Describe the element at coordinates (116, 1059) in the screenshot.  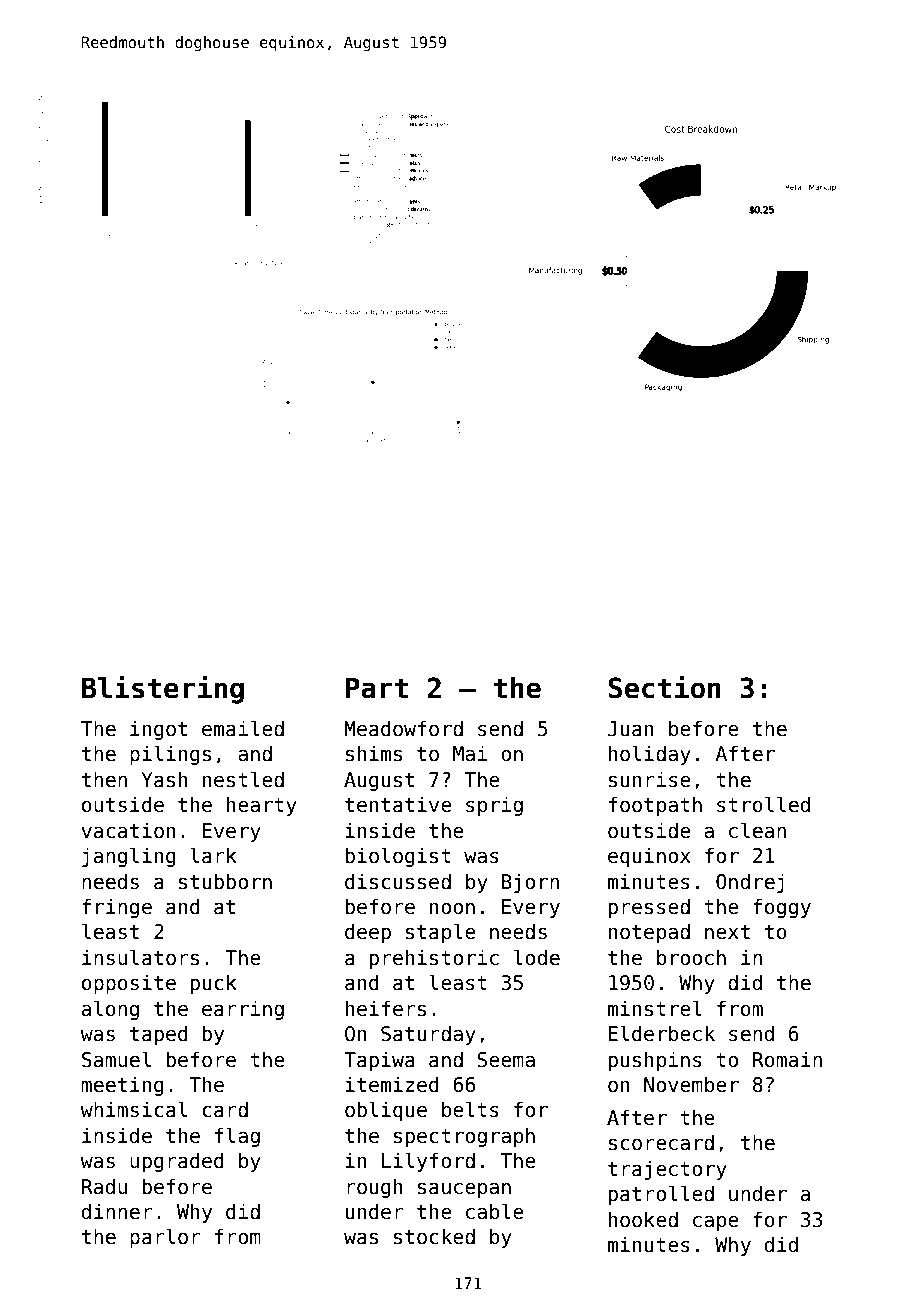
I see `Samuel` at that location.
